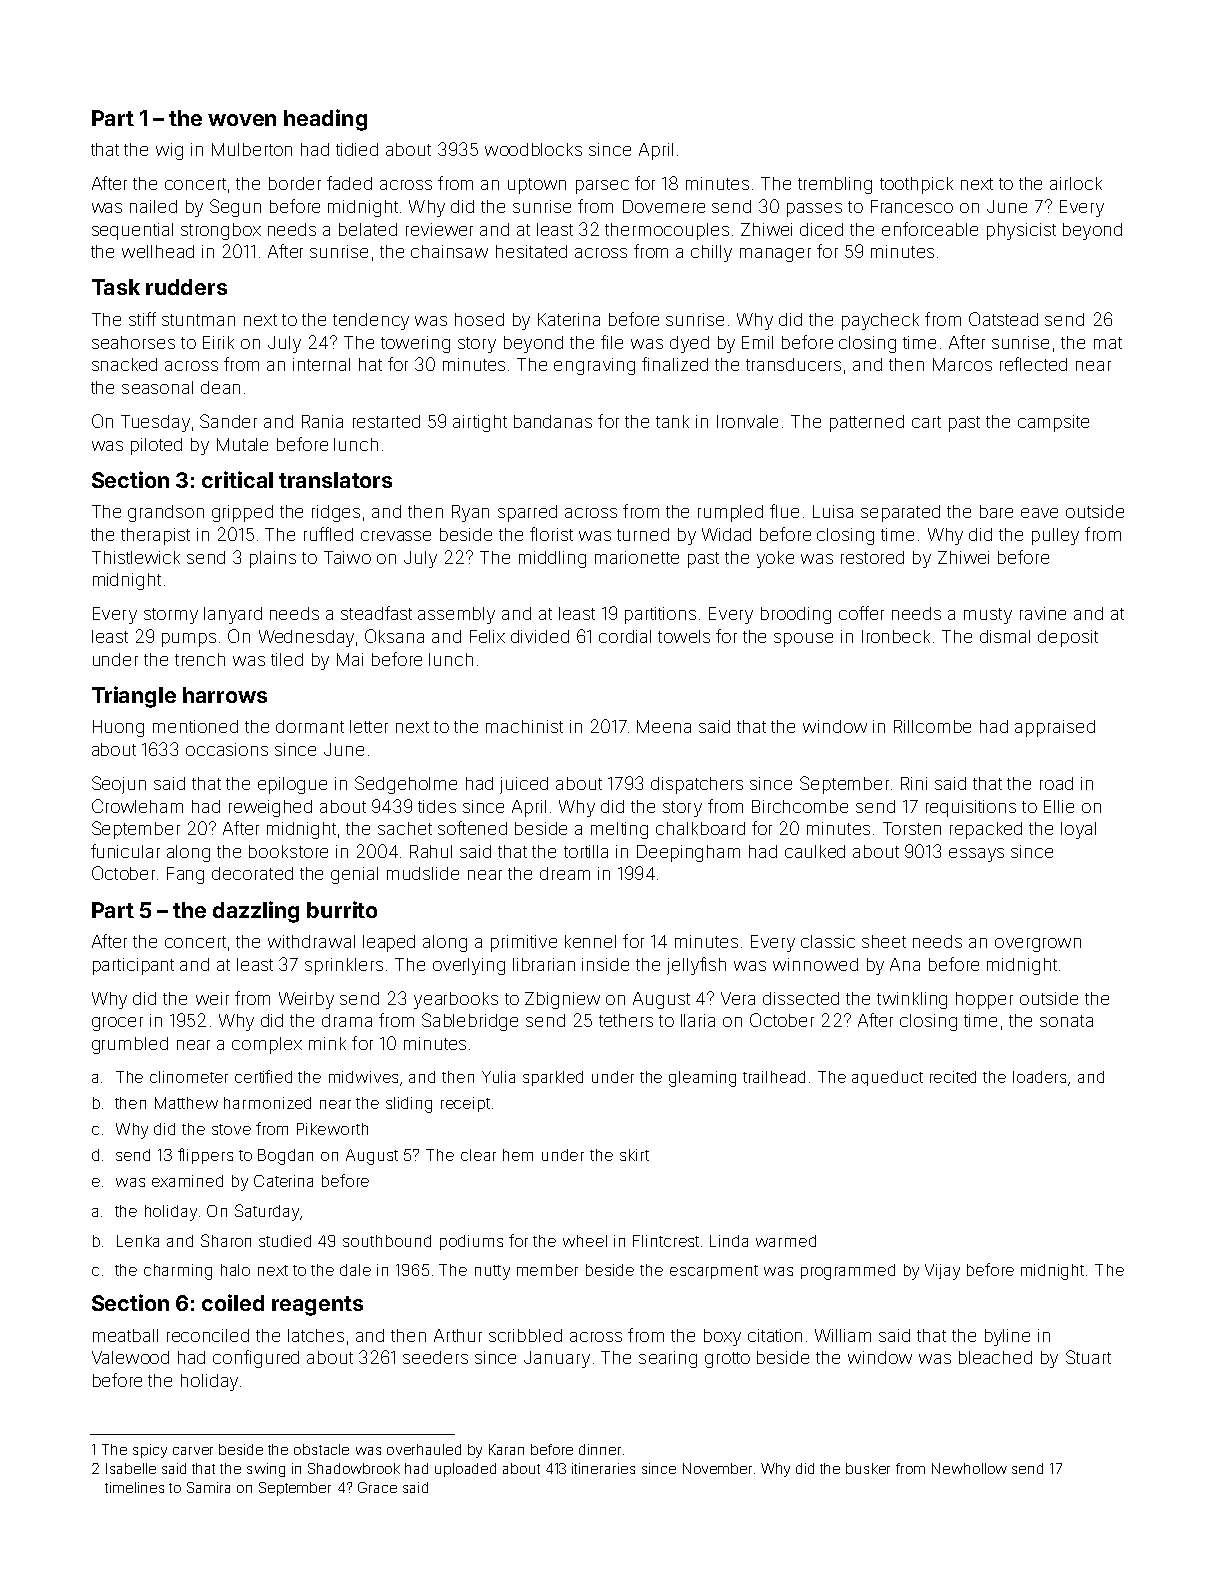  What do you see at coordinates (988, 616) in the page?
I see `musty` at bounding box center [988, 616].
